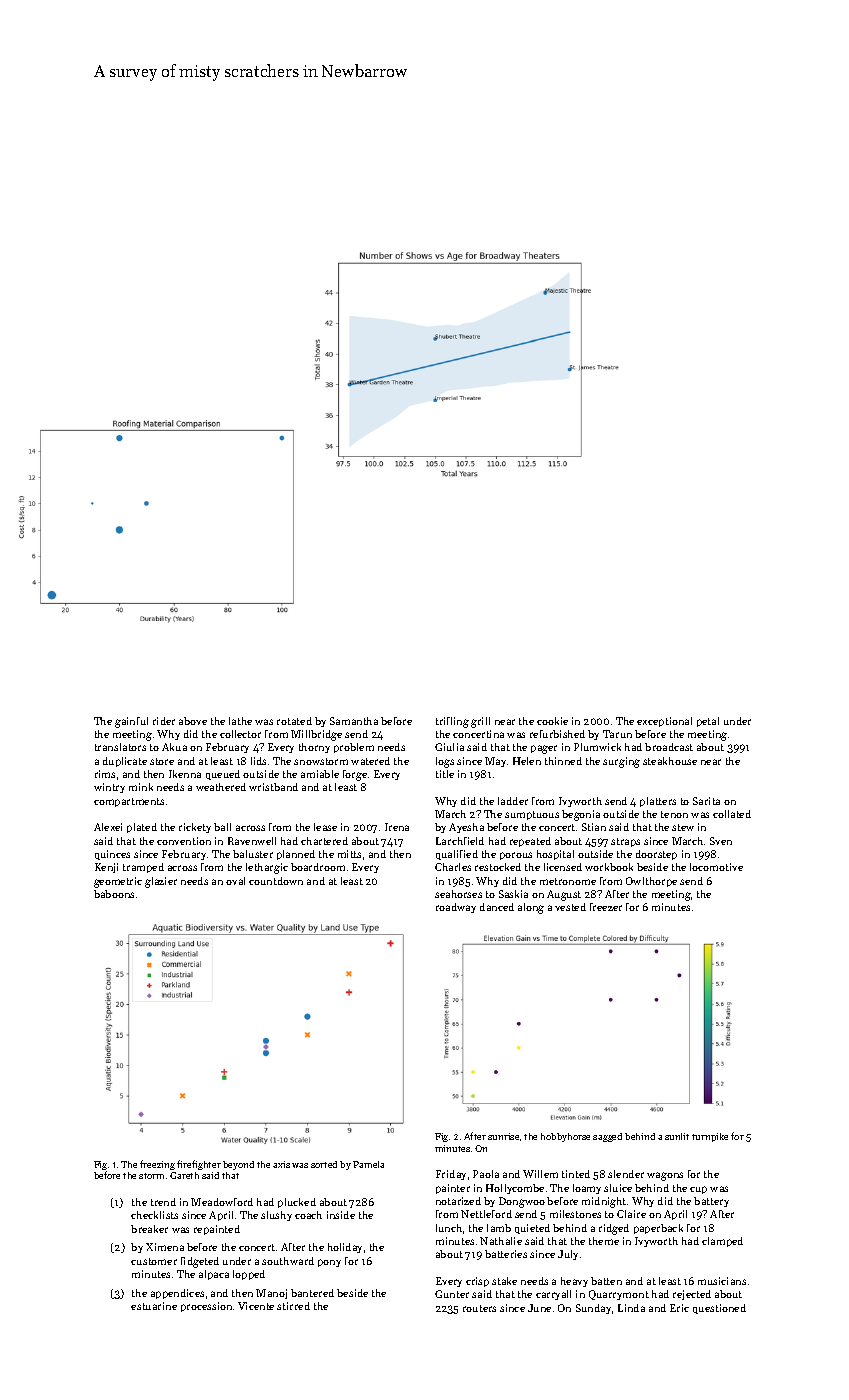  What do you see at coordinates (581, 815) in the screenshot?
I see `begonia` at bounding box center [581, 815].
